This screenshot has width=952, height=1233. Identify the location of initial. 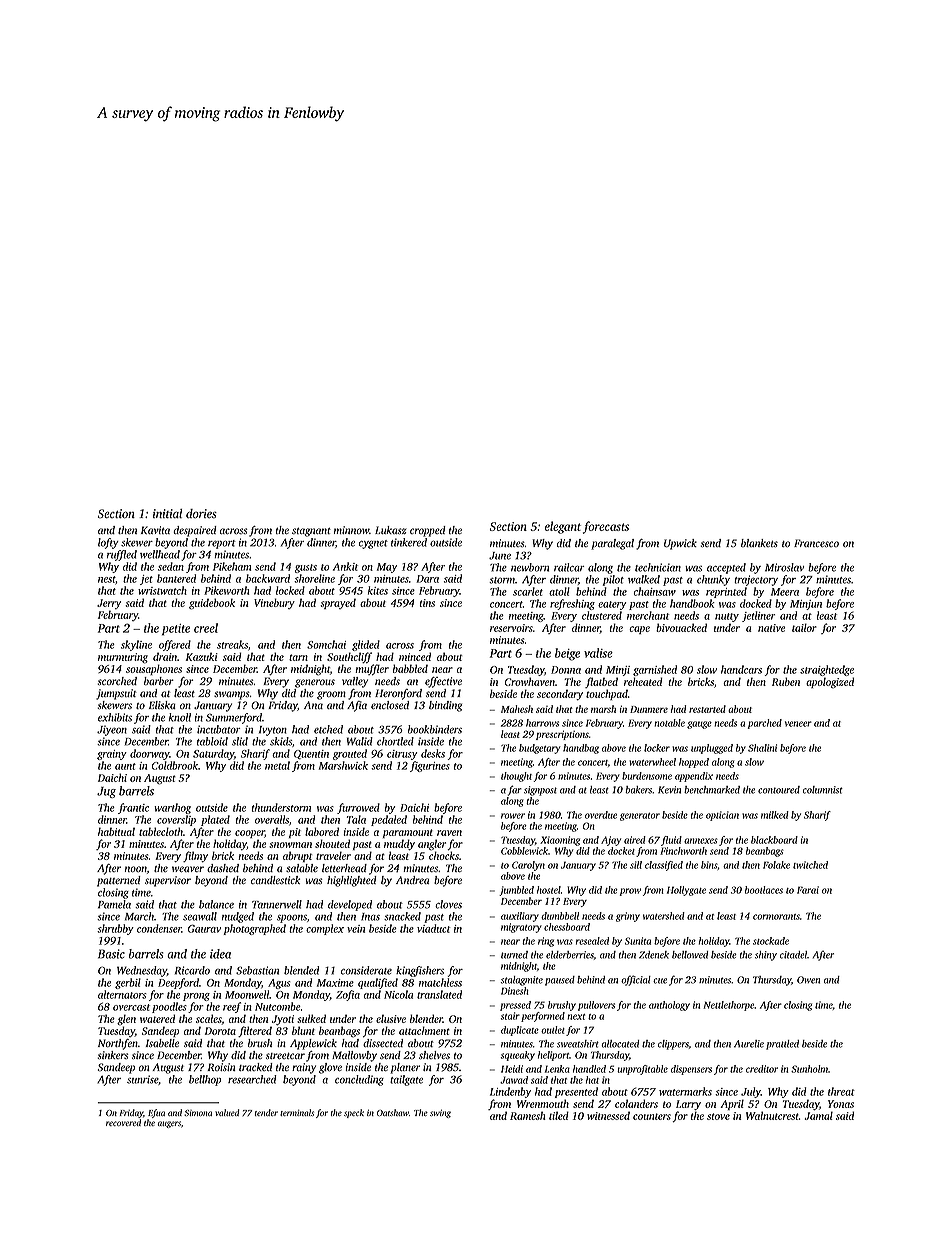
(167, 513).
